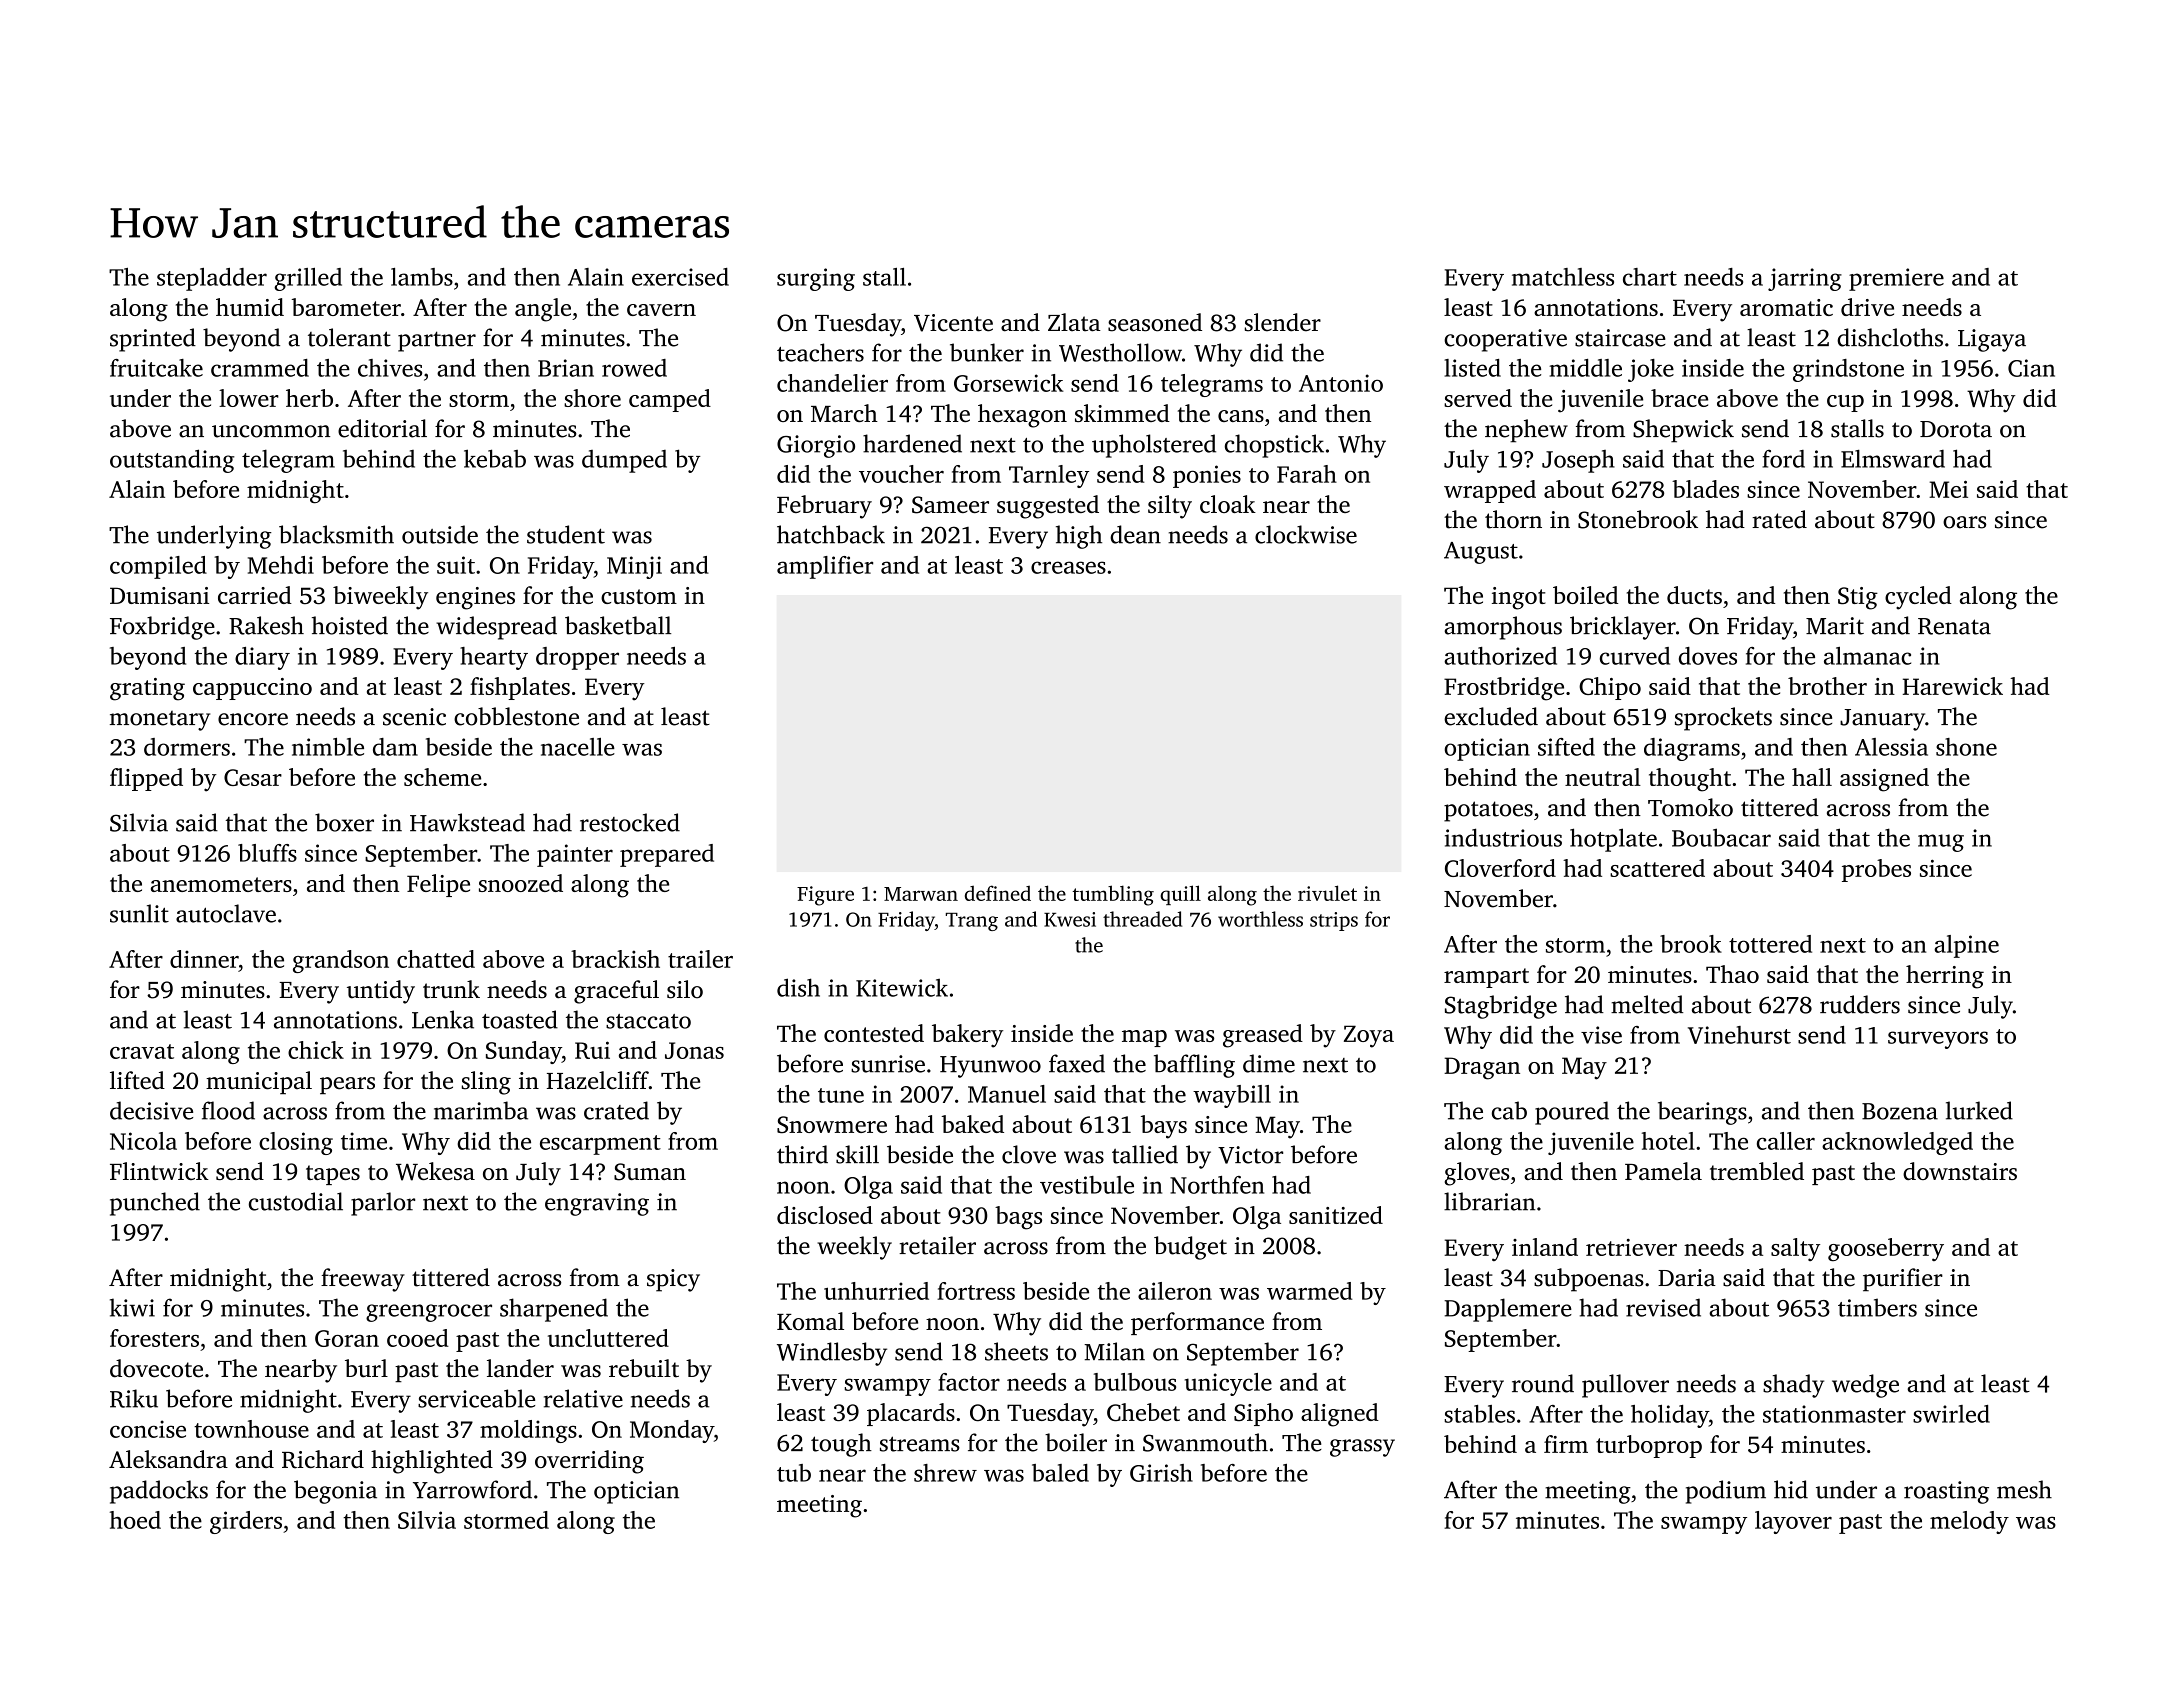 This screenshot has width=2178, height=1683. Describe the element at coordinates (1795, 1249) in the screenshot. I see `salty` at that location.
